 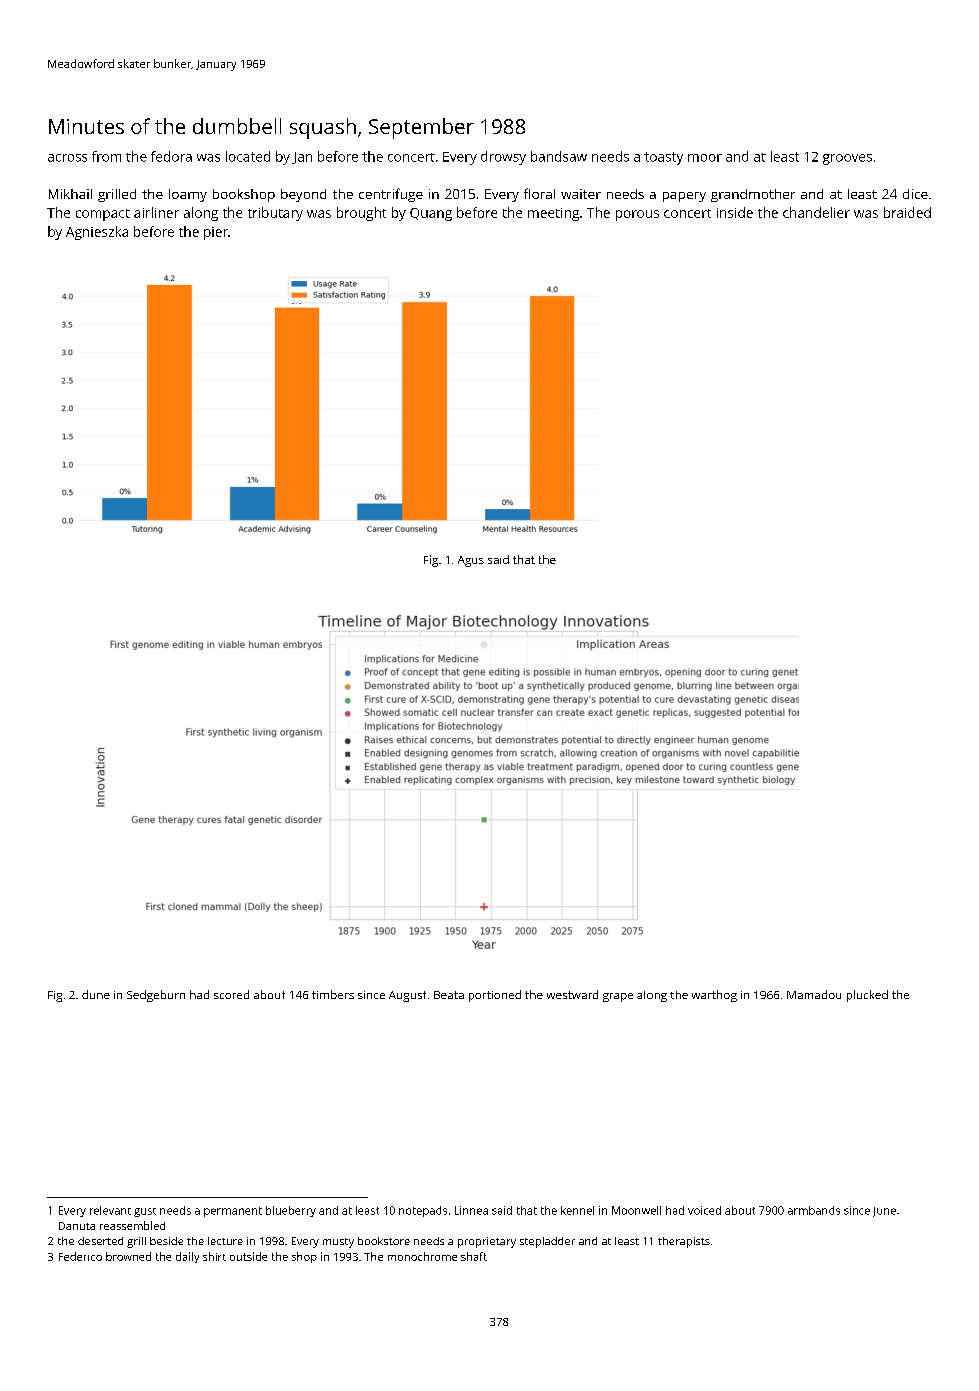 I want to click on plucked, so click(x=867, y=996).
